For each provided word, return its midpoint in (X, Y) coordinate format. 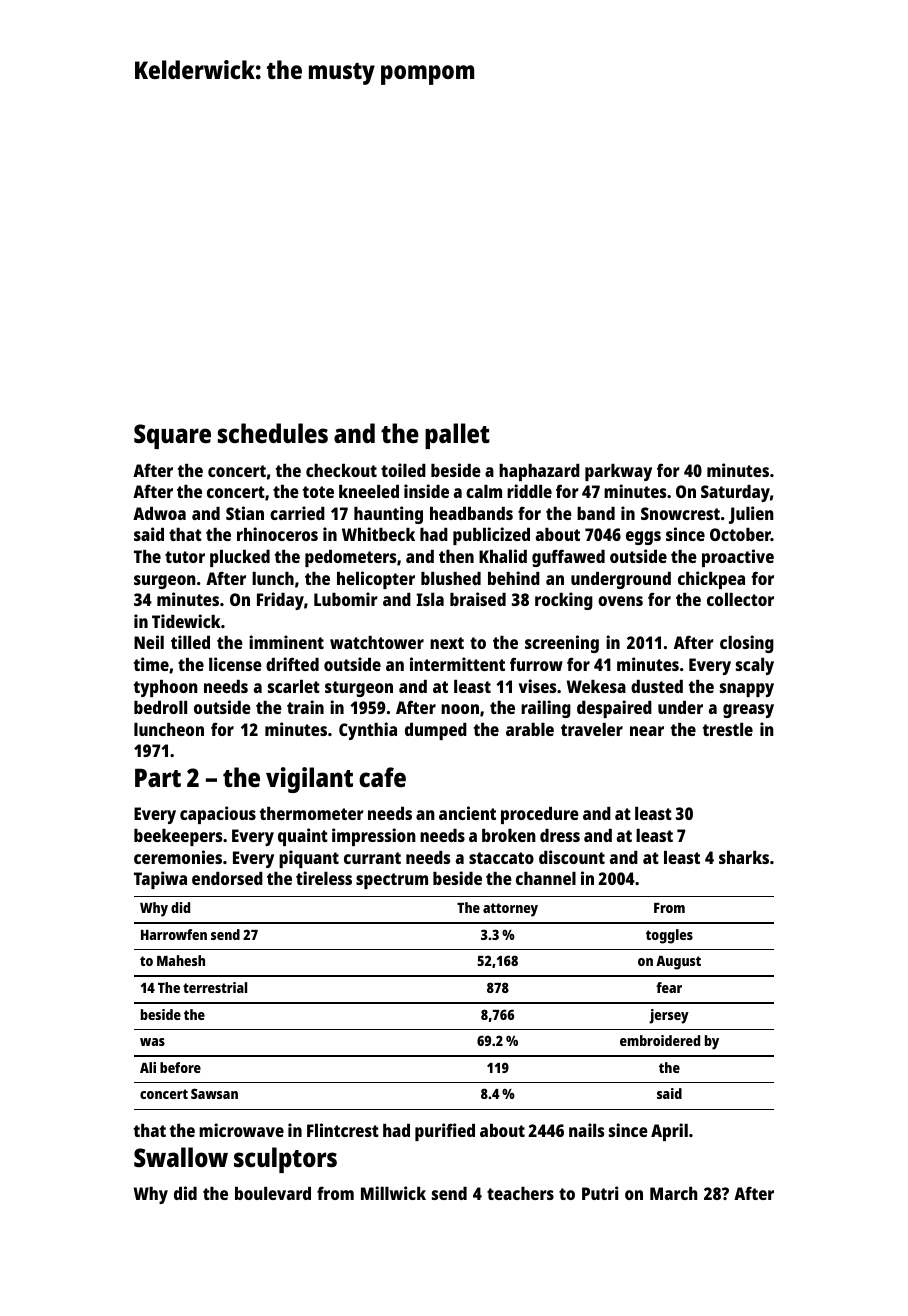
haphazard (539, 472)
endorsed (227, 878)
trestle (728, 729)
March (674, 1193)
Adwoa (159, 513)
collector (740, 599)
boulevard (273, 1193)
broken (509, 835)
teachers (520, 1193)
